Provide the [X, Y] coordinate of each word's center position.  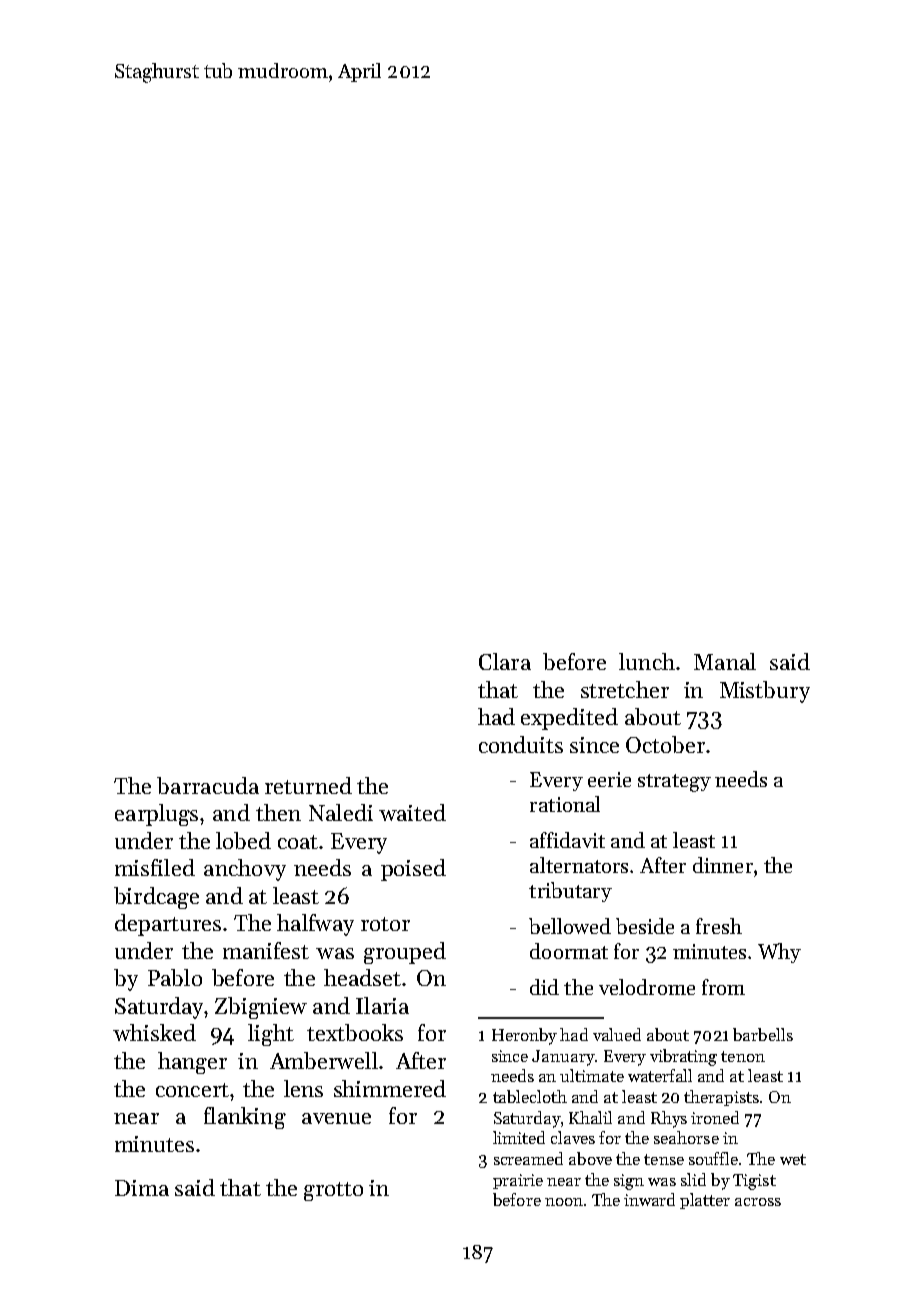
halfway [315, 925]
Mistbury [765, 692]
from [723, 987]
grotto [333, 1191]
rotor [385, 924]
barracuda [208, 785]
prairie [518, 1181]
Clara [505, 661]
